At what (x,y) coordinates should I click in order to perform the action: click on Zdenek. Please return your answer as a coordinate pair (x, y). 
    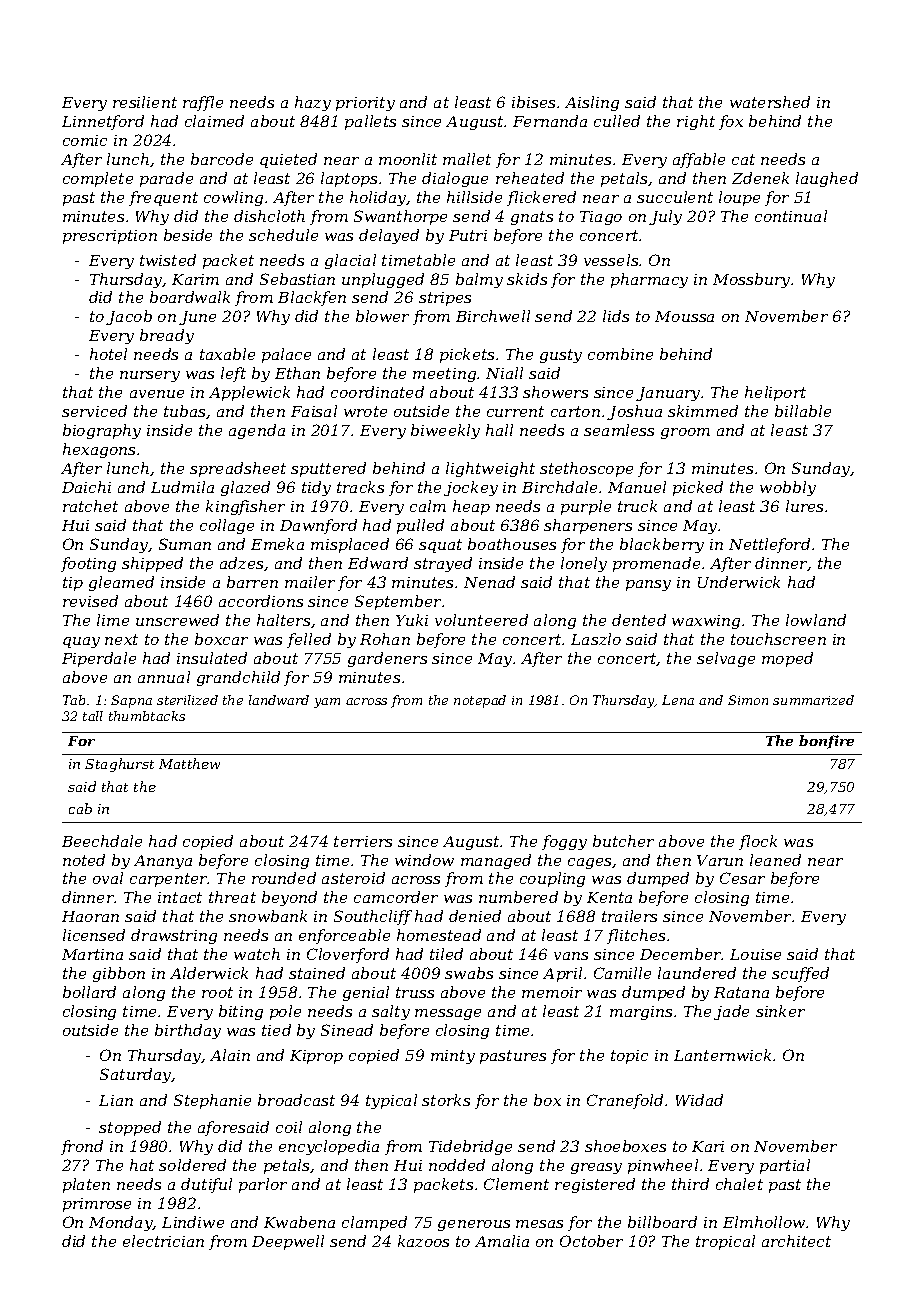
    Looking at the image, I should click on (760, 178).
